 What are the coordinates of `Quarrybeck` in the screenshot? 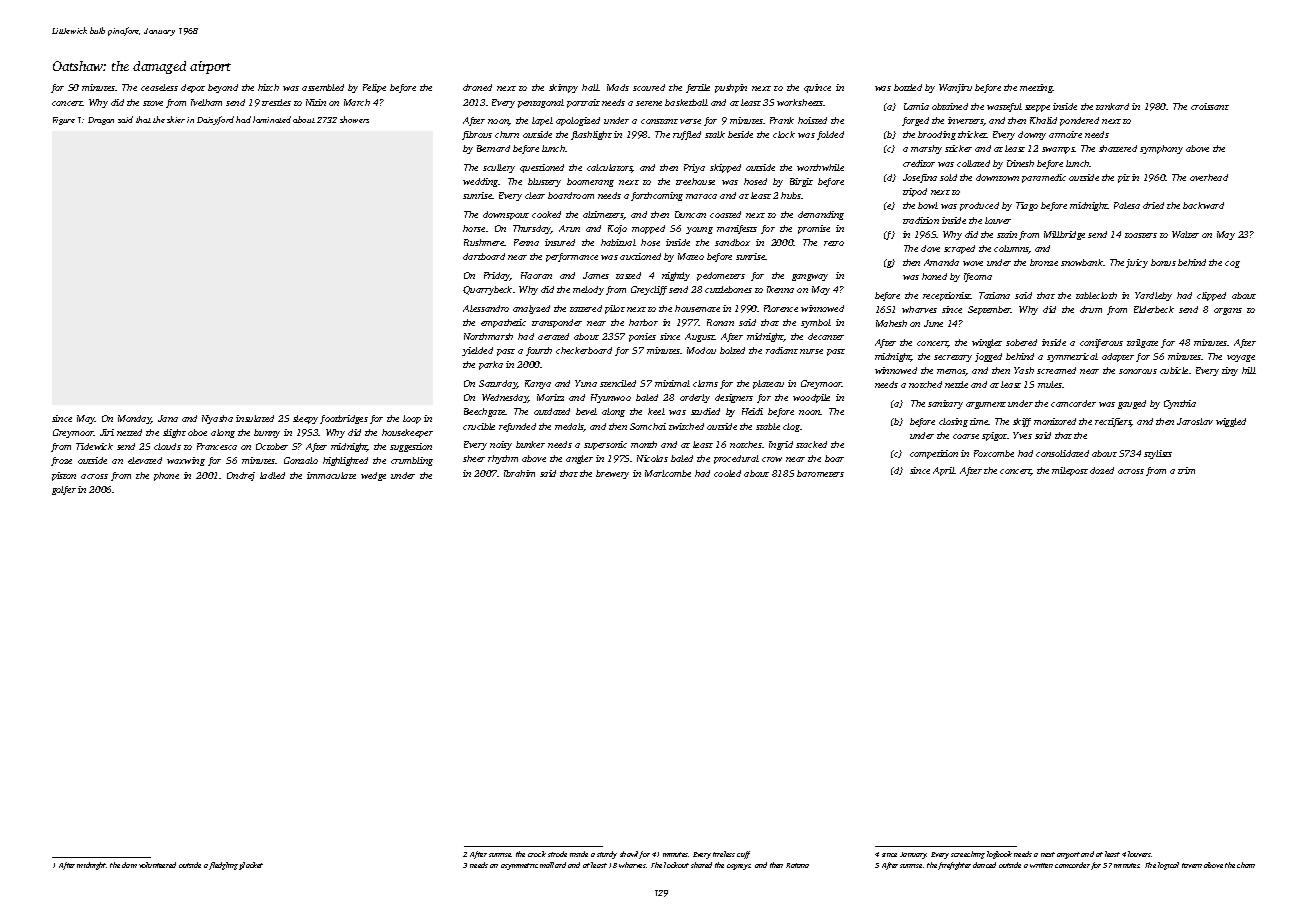 It's located at (487, 290).
